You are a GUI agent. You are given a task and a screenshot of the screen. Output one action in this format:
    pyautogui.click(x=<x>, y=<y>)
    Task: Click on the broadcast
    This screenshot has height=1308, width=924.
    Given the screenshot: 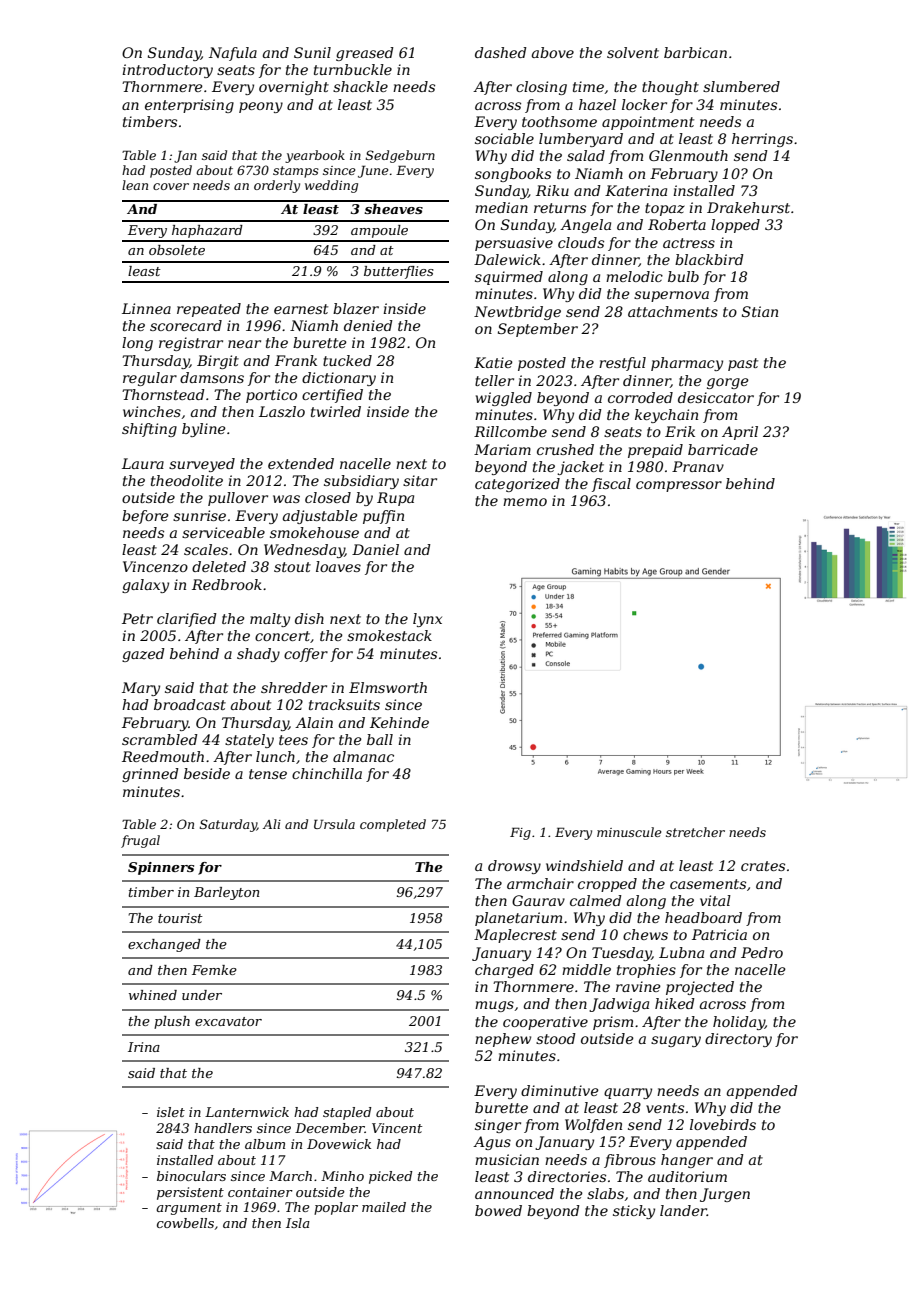 What is the action you would take?
    pyautogui.click(x=190, y=704)
